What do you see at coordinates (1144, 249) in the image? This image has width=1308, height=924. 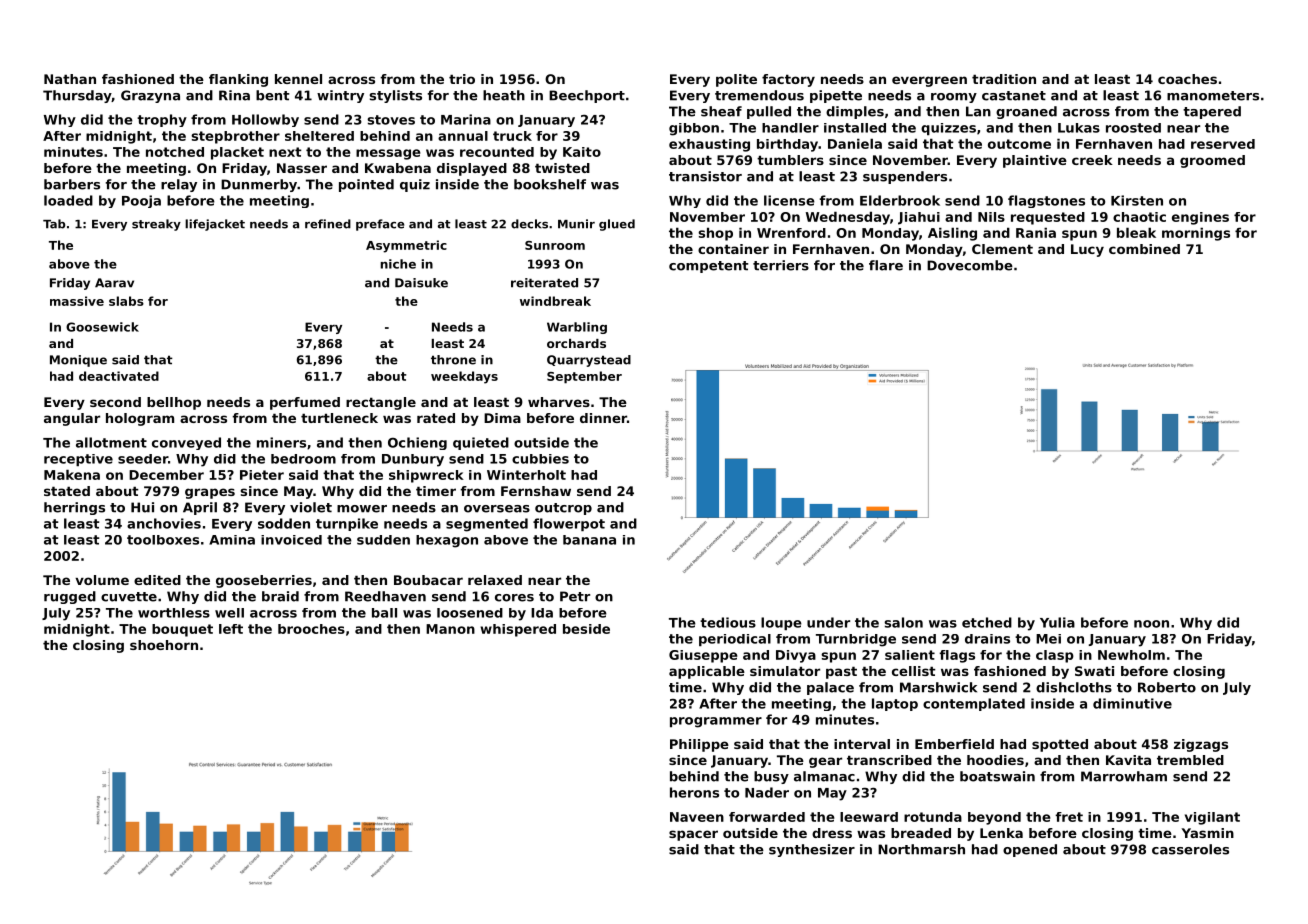 I see `combined` at bounding box center [1144, 249].
